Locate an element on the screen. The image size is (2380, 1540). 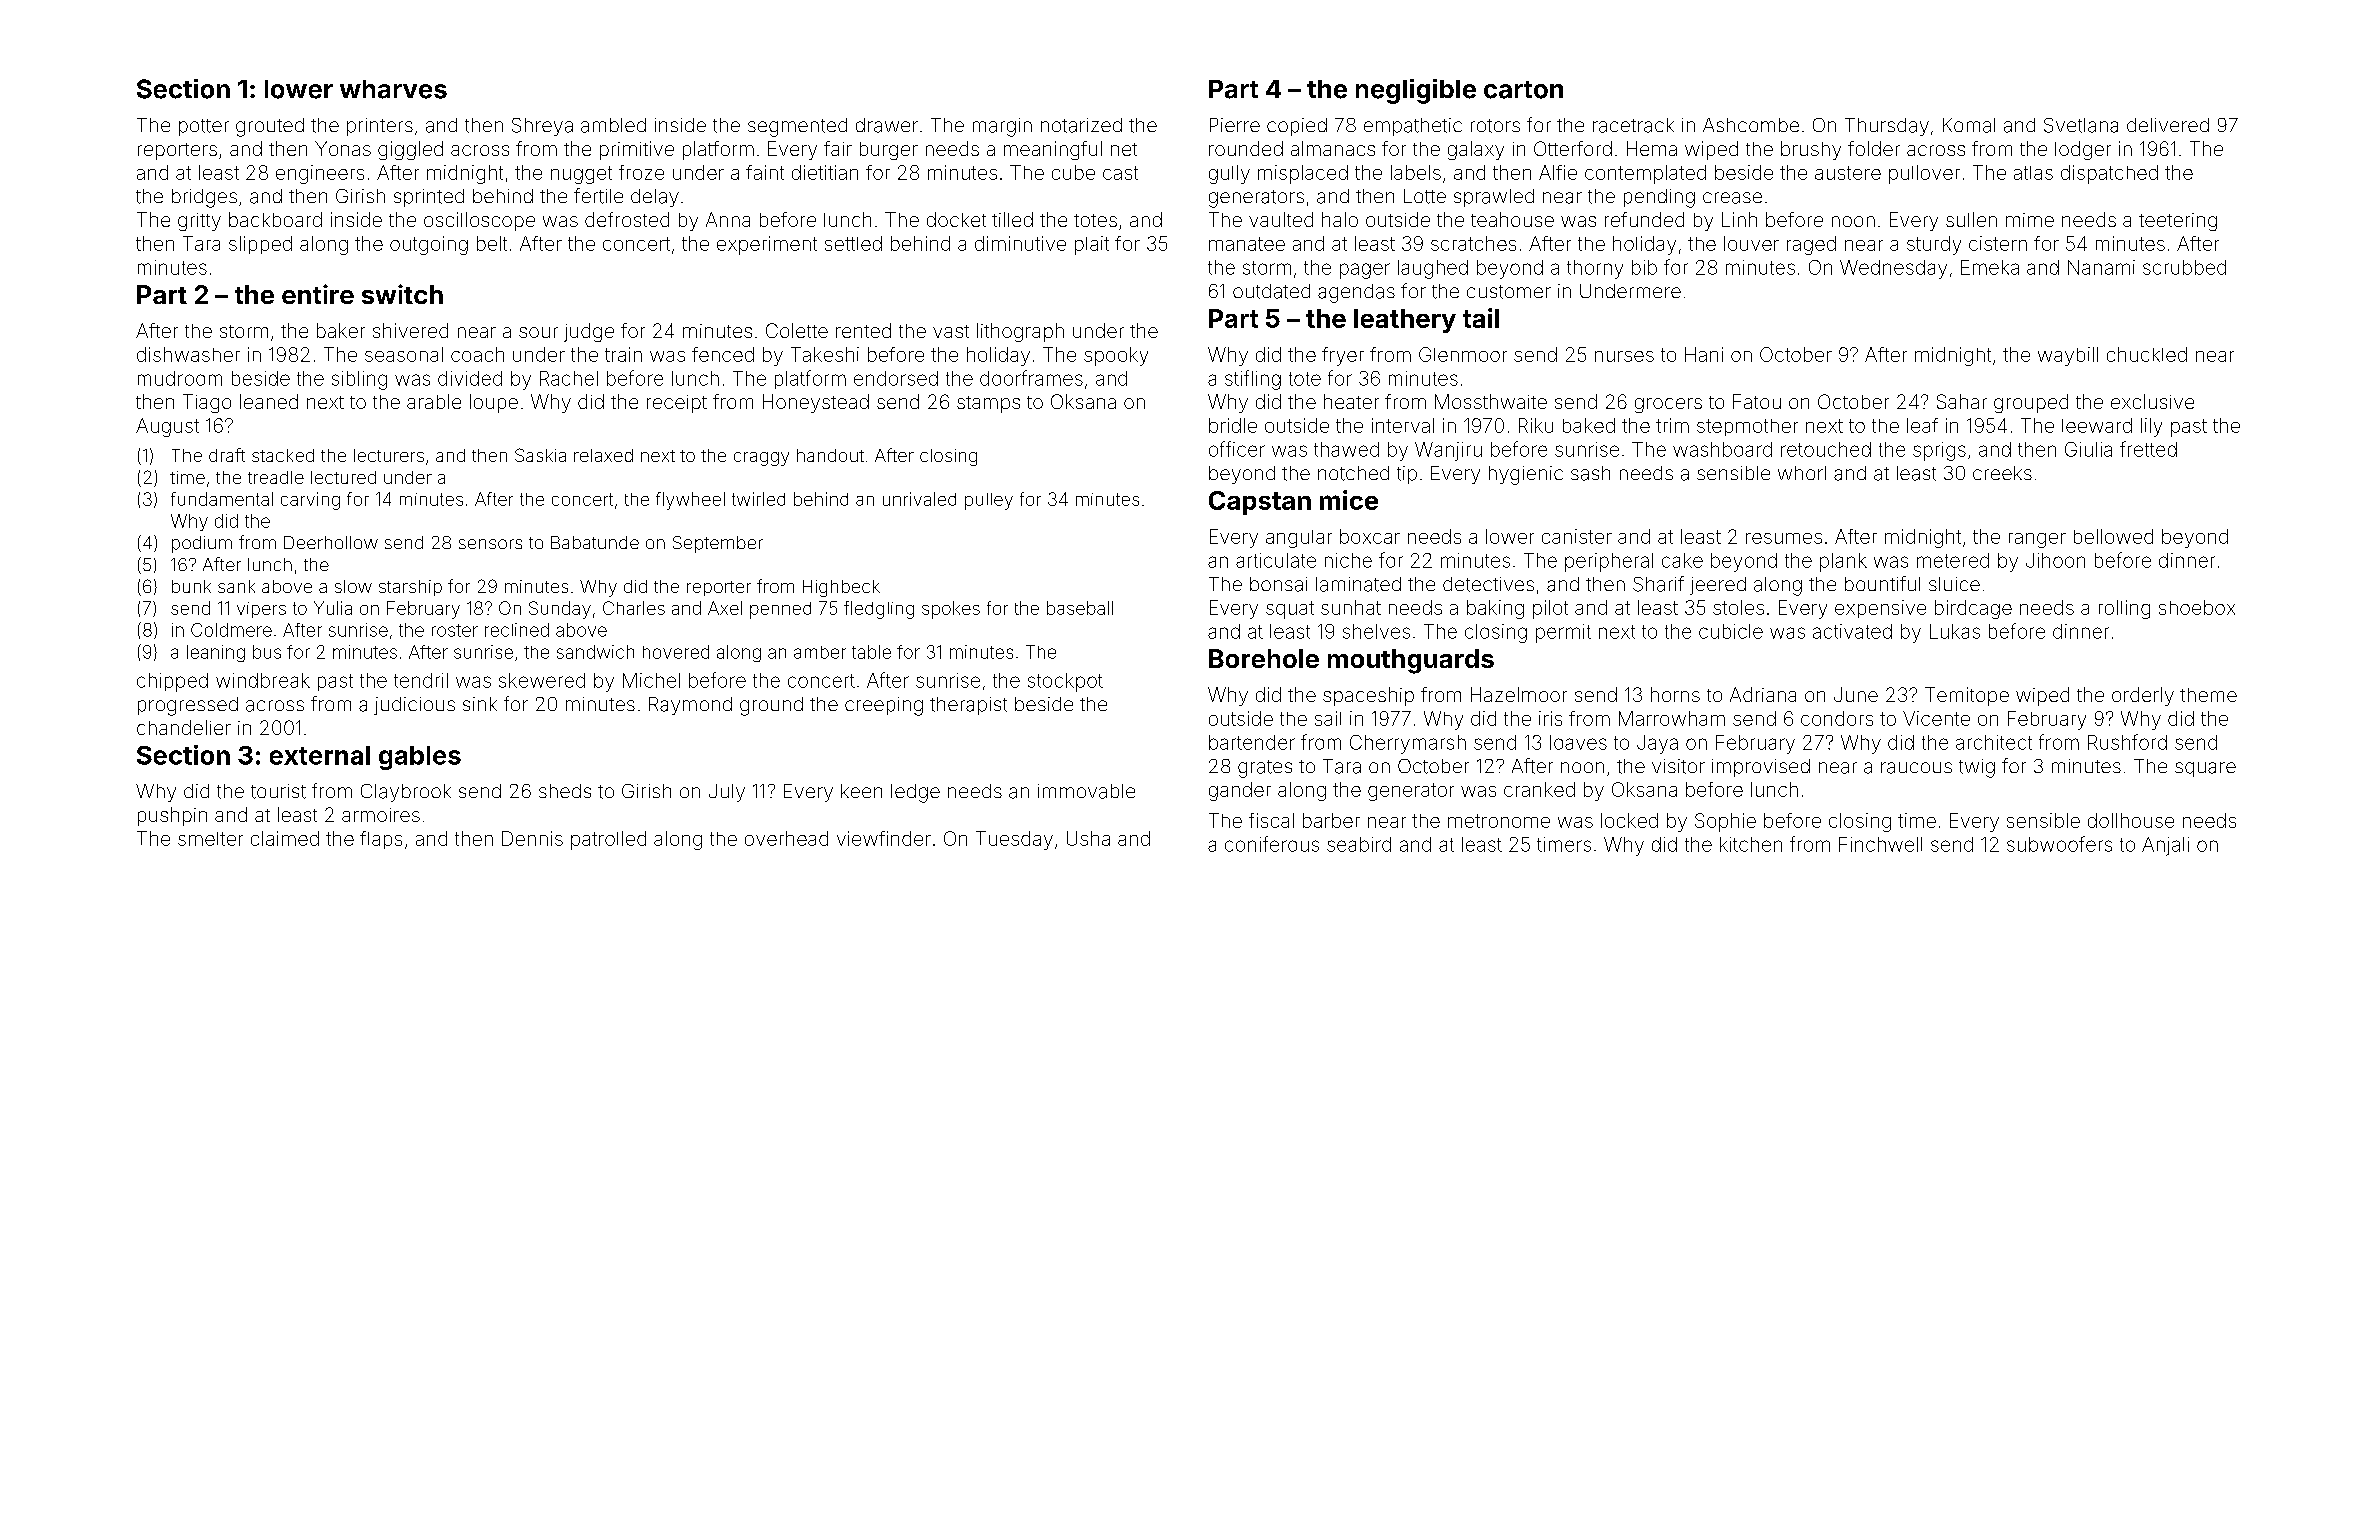
margin is located at coordinates (1002, 127).
